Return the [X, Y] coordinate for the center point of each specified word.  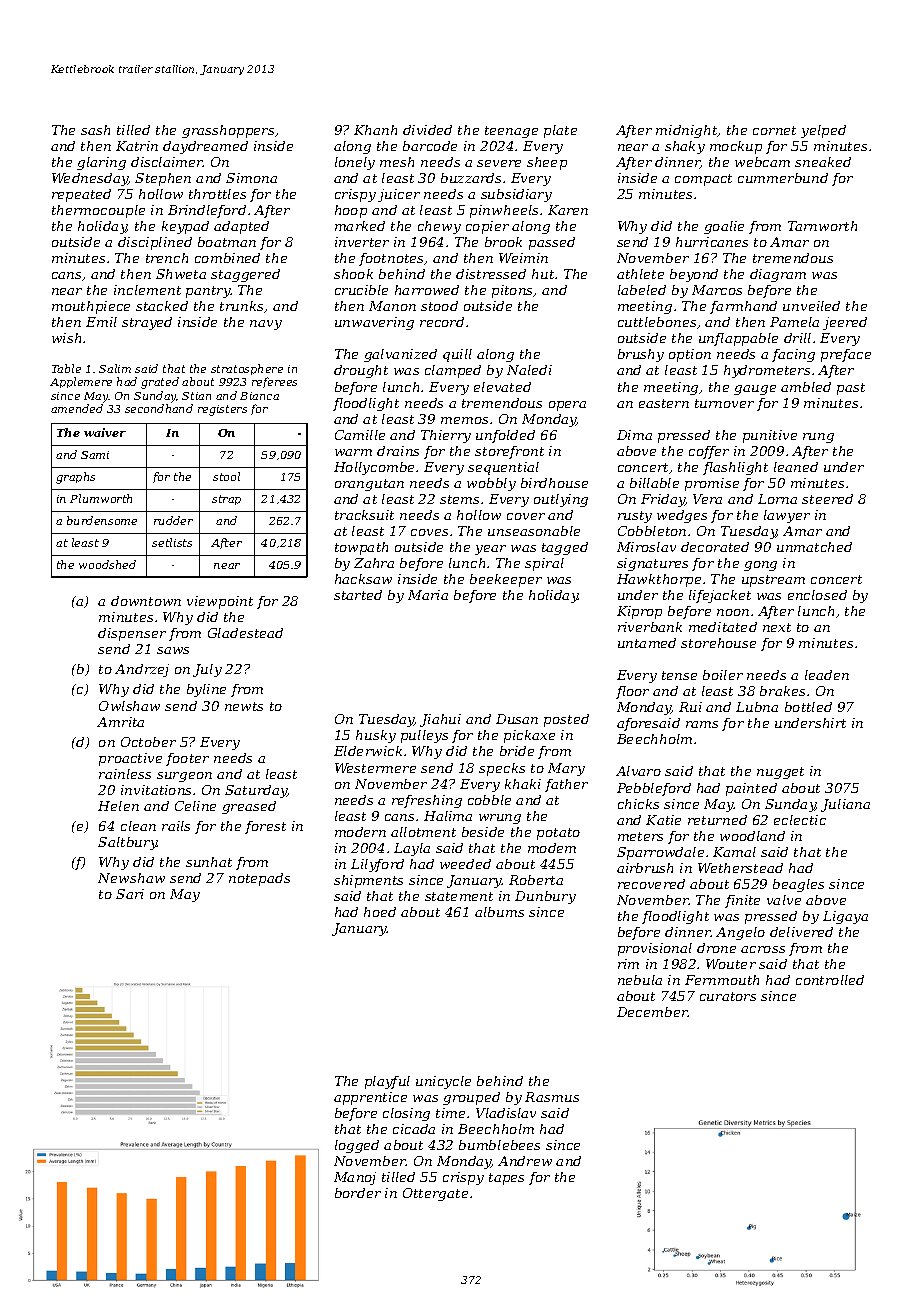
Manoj [355, 1178]
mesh [397, 162]
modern [360, 832]
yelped [823, 131]
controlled [830, 980]
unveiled [811, 306]
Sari [130, 894]
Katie [663, 820]
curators [728, 996]
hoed [380, 912]
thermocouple [98, 211]
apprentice [370, 1098]
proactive [130, 759]
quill [457, 355]
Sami [95, 455]
